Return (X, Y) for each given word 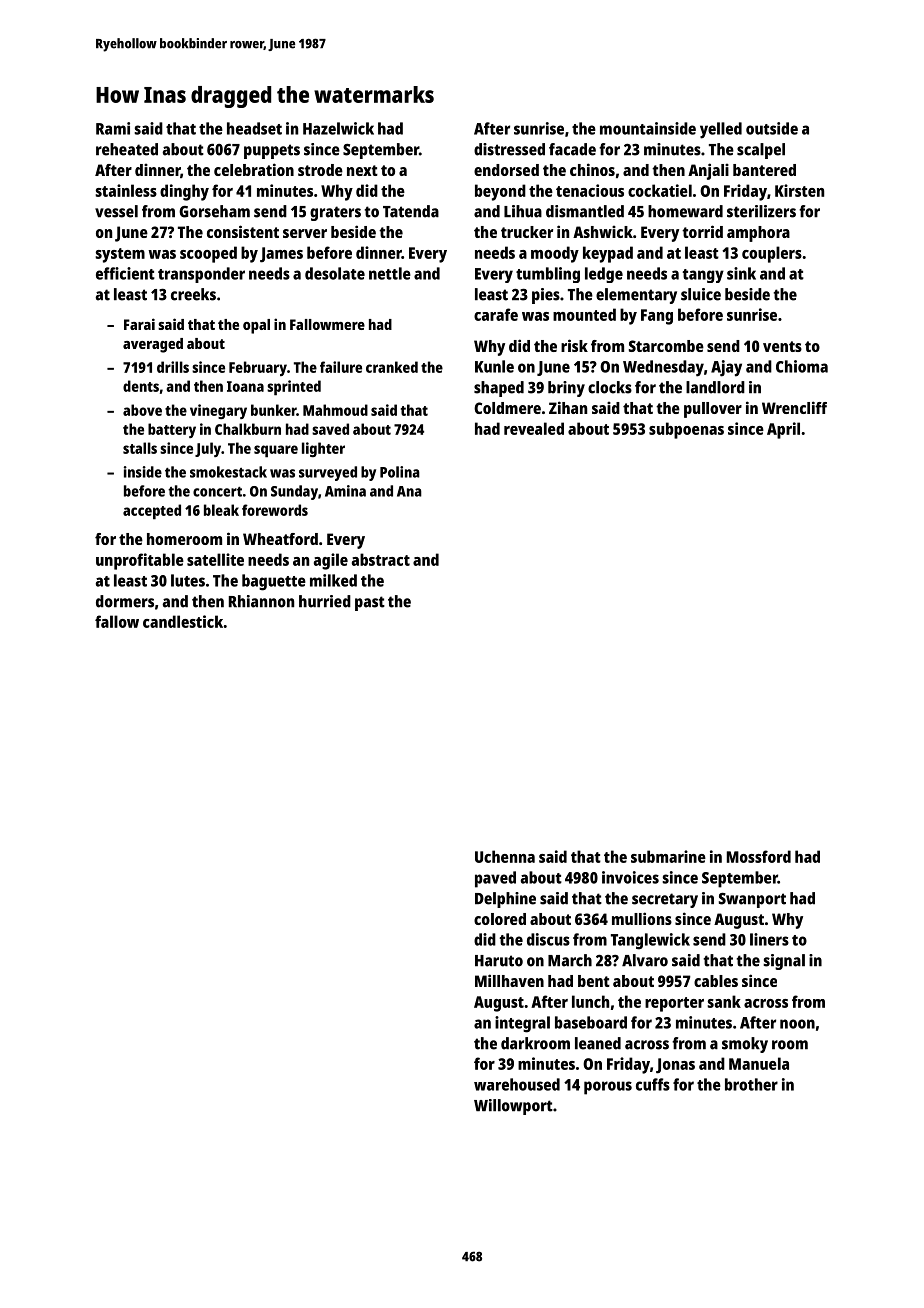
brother (751, 1084)
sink (741, 273)
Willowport (513, 1107)
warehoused (517, 1084)
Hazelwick (338, 128)
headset (254, 128)
